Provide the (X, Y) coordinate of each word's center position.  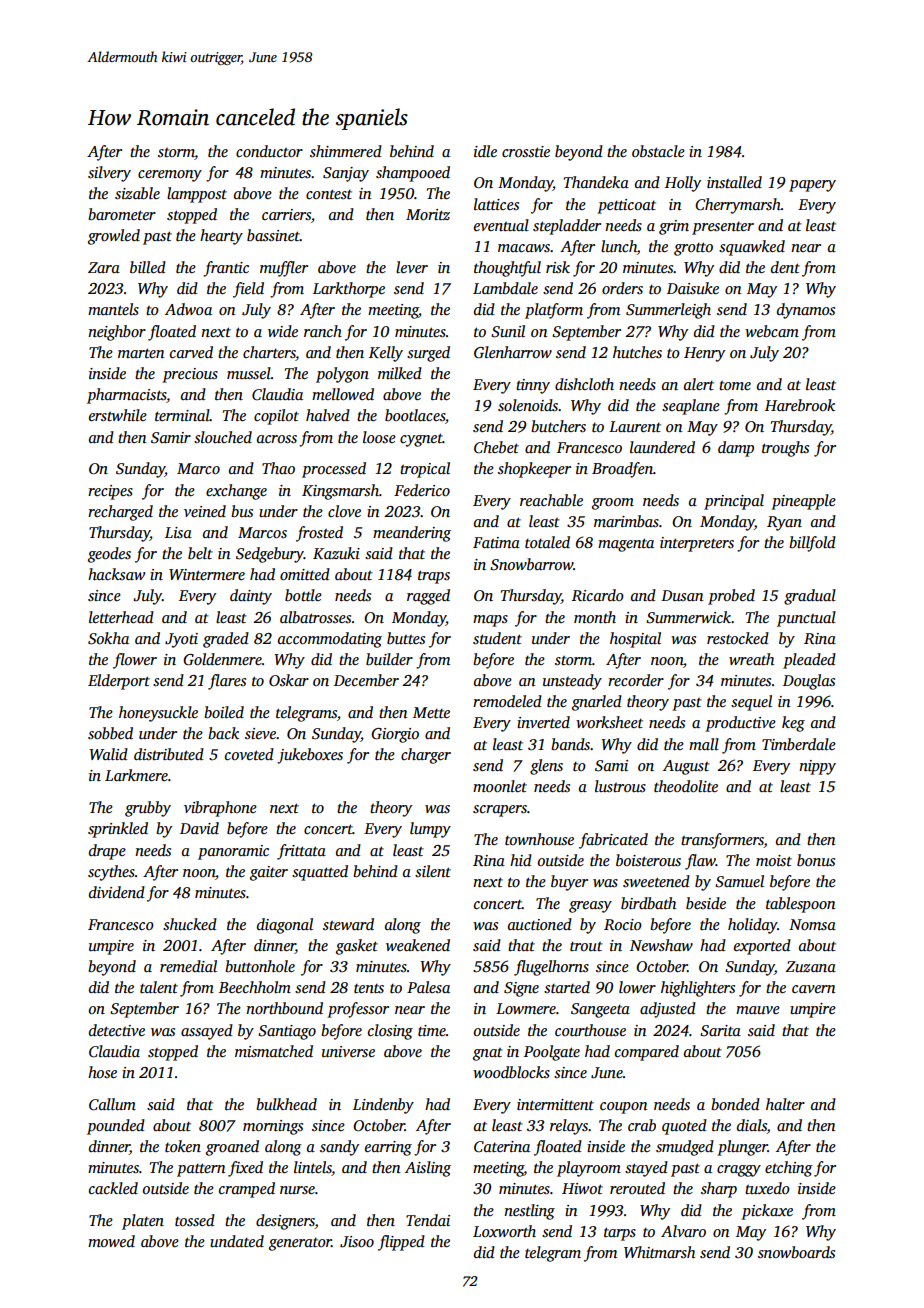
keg (793, 724)
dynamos (806, 311)
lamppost (197, 195)
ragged (428, 597)
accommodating (330, 640)
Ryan (784, 523)
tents (369, 989)
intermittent (555, 1104)
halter (785, 1104)
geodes (109, 555)
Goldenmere (222, 659)
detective (117, 1030)
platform (554, 311)
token (183, 1146)
